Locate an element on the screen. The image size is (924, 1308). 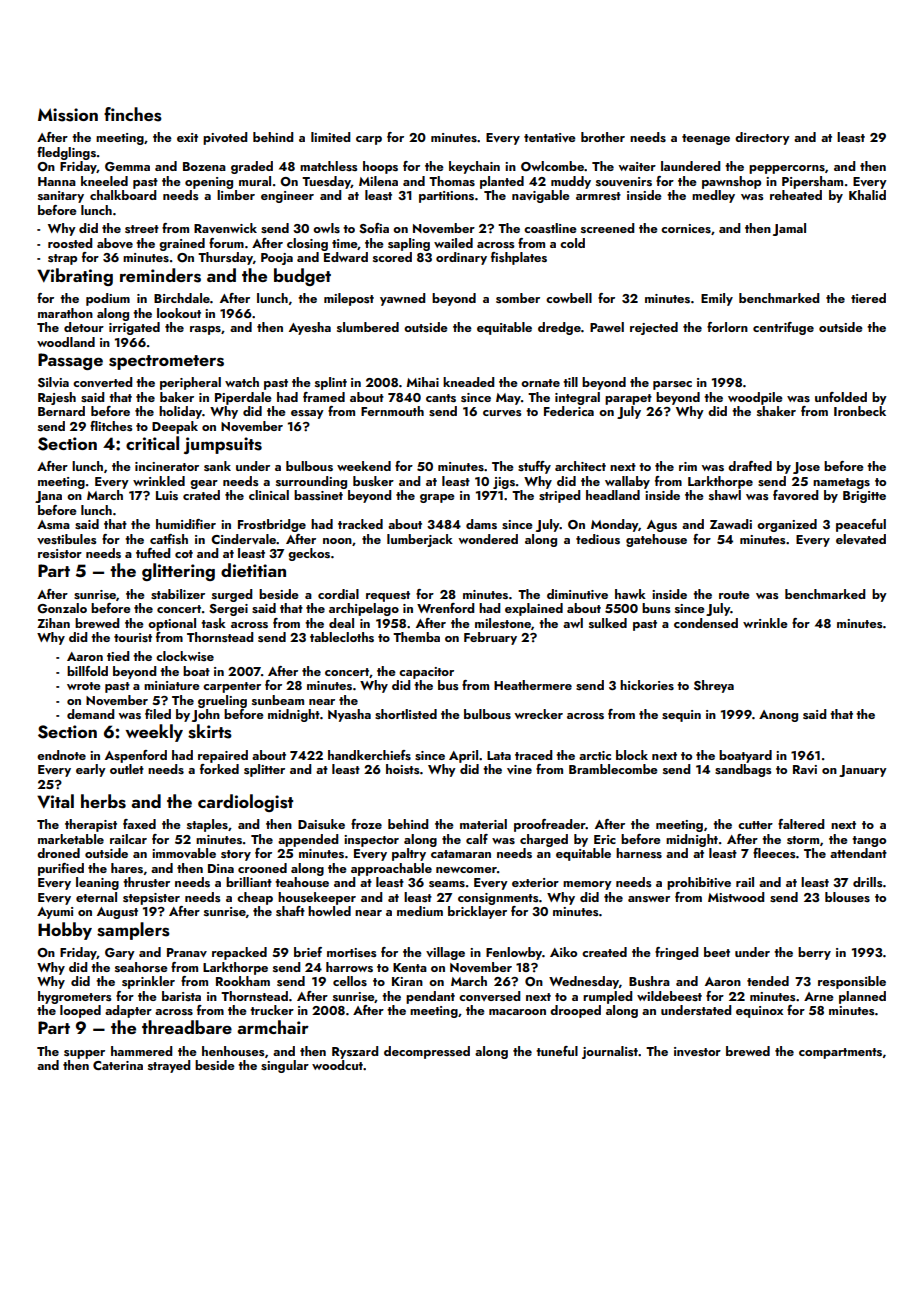
finches is located at coordinates (133, 114).
